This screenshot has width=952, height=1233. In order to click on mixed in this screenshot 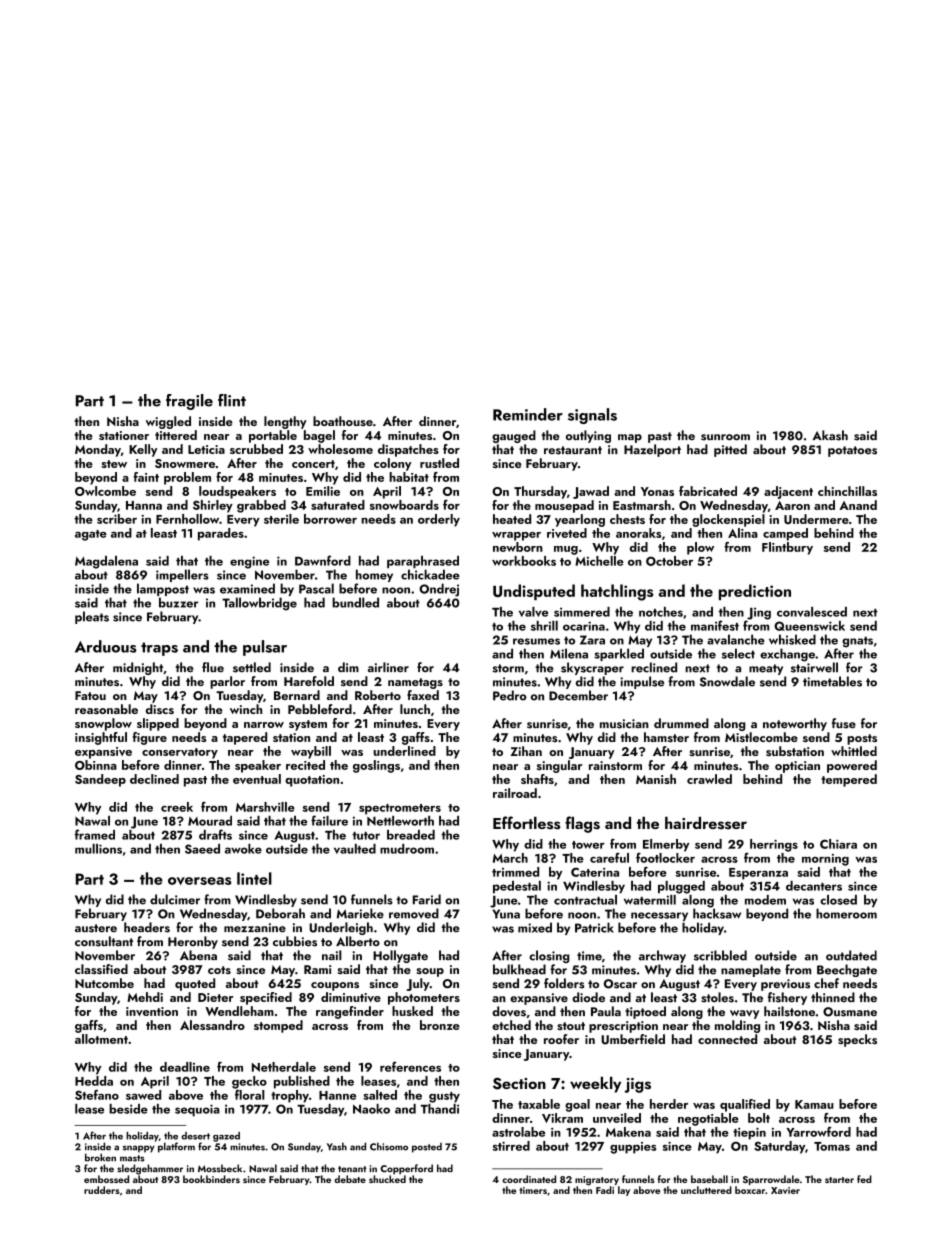, I will do `click(535, 927)`.
